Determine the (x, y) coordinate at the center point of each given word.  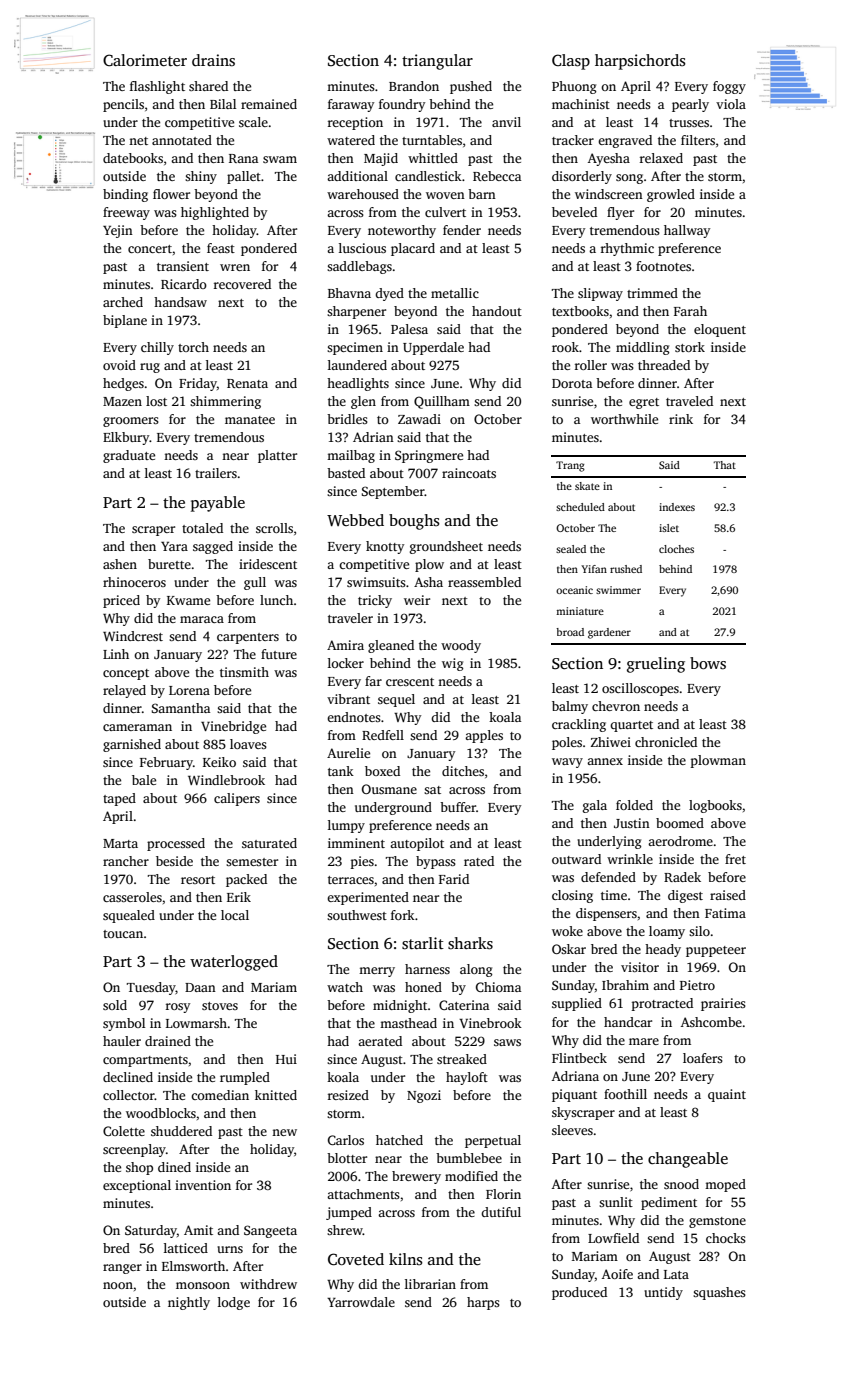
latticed (186, 1248)
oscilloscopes (640, 689)
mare (644, 1041)
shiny (201, 177)
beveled (574, 212)
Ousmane (389, 789)
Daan (200, 987)
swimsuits (376, 582)
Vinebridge (233, 727)
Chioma (498, 987)
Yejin (118, 231)
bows (708, 663)
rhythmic (627, 249)
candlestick (428, 176)
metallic (455, 293)
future (279, 654)
